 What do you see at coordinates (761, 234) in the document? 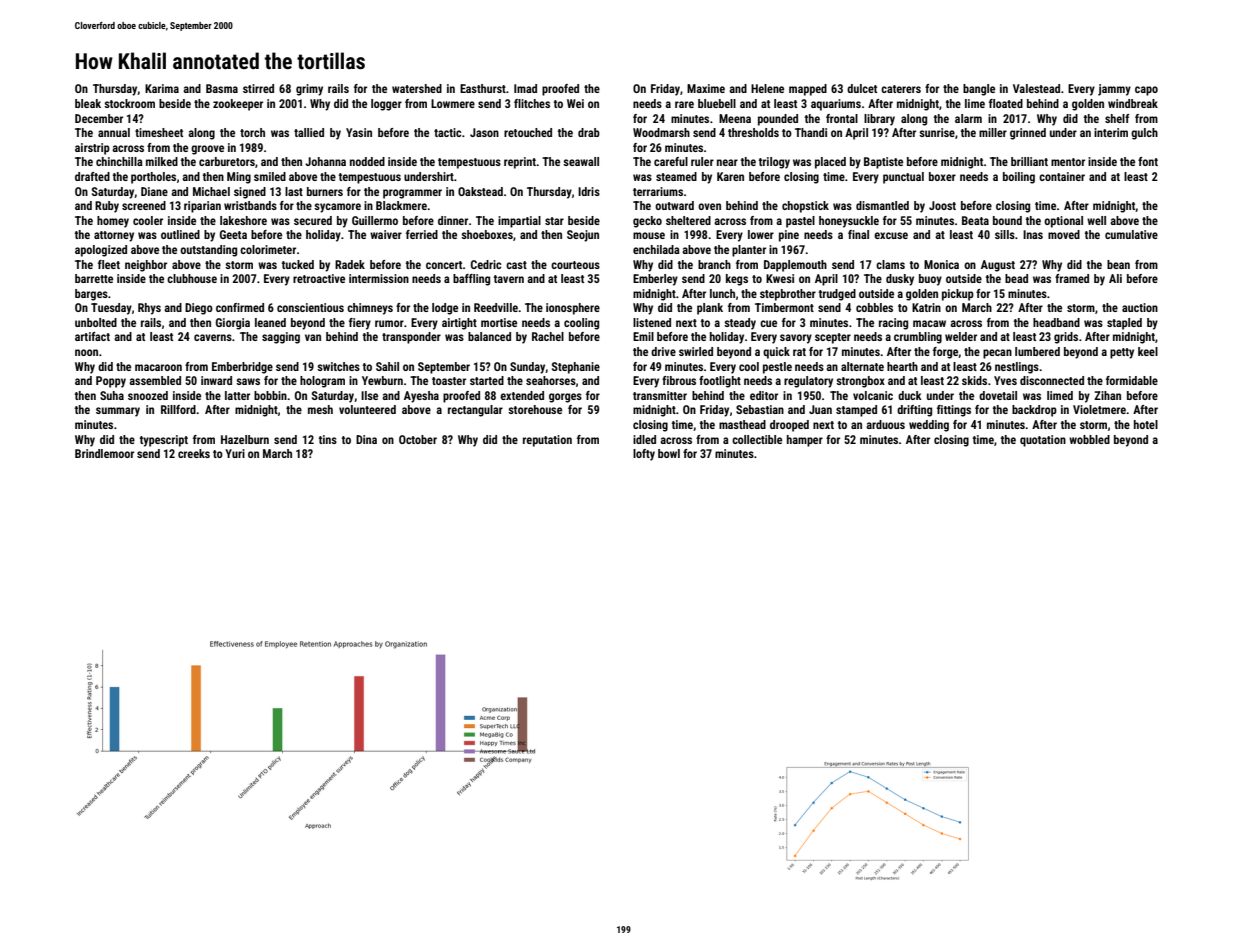
I see `lower` at bounding box center [761, 234].
